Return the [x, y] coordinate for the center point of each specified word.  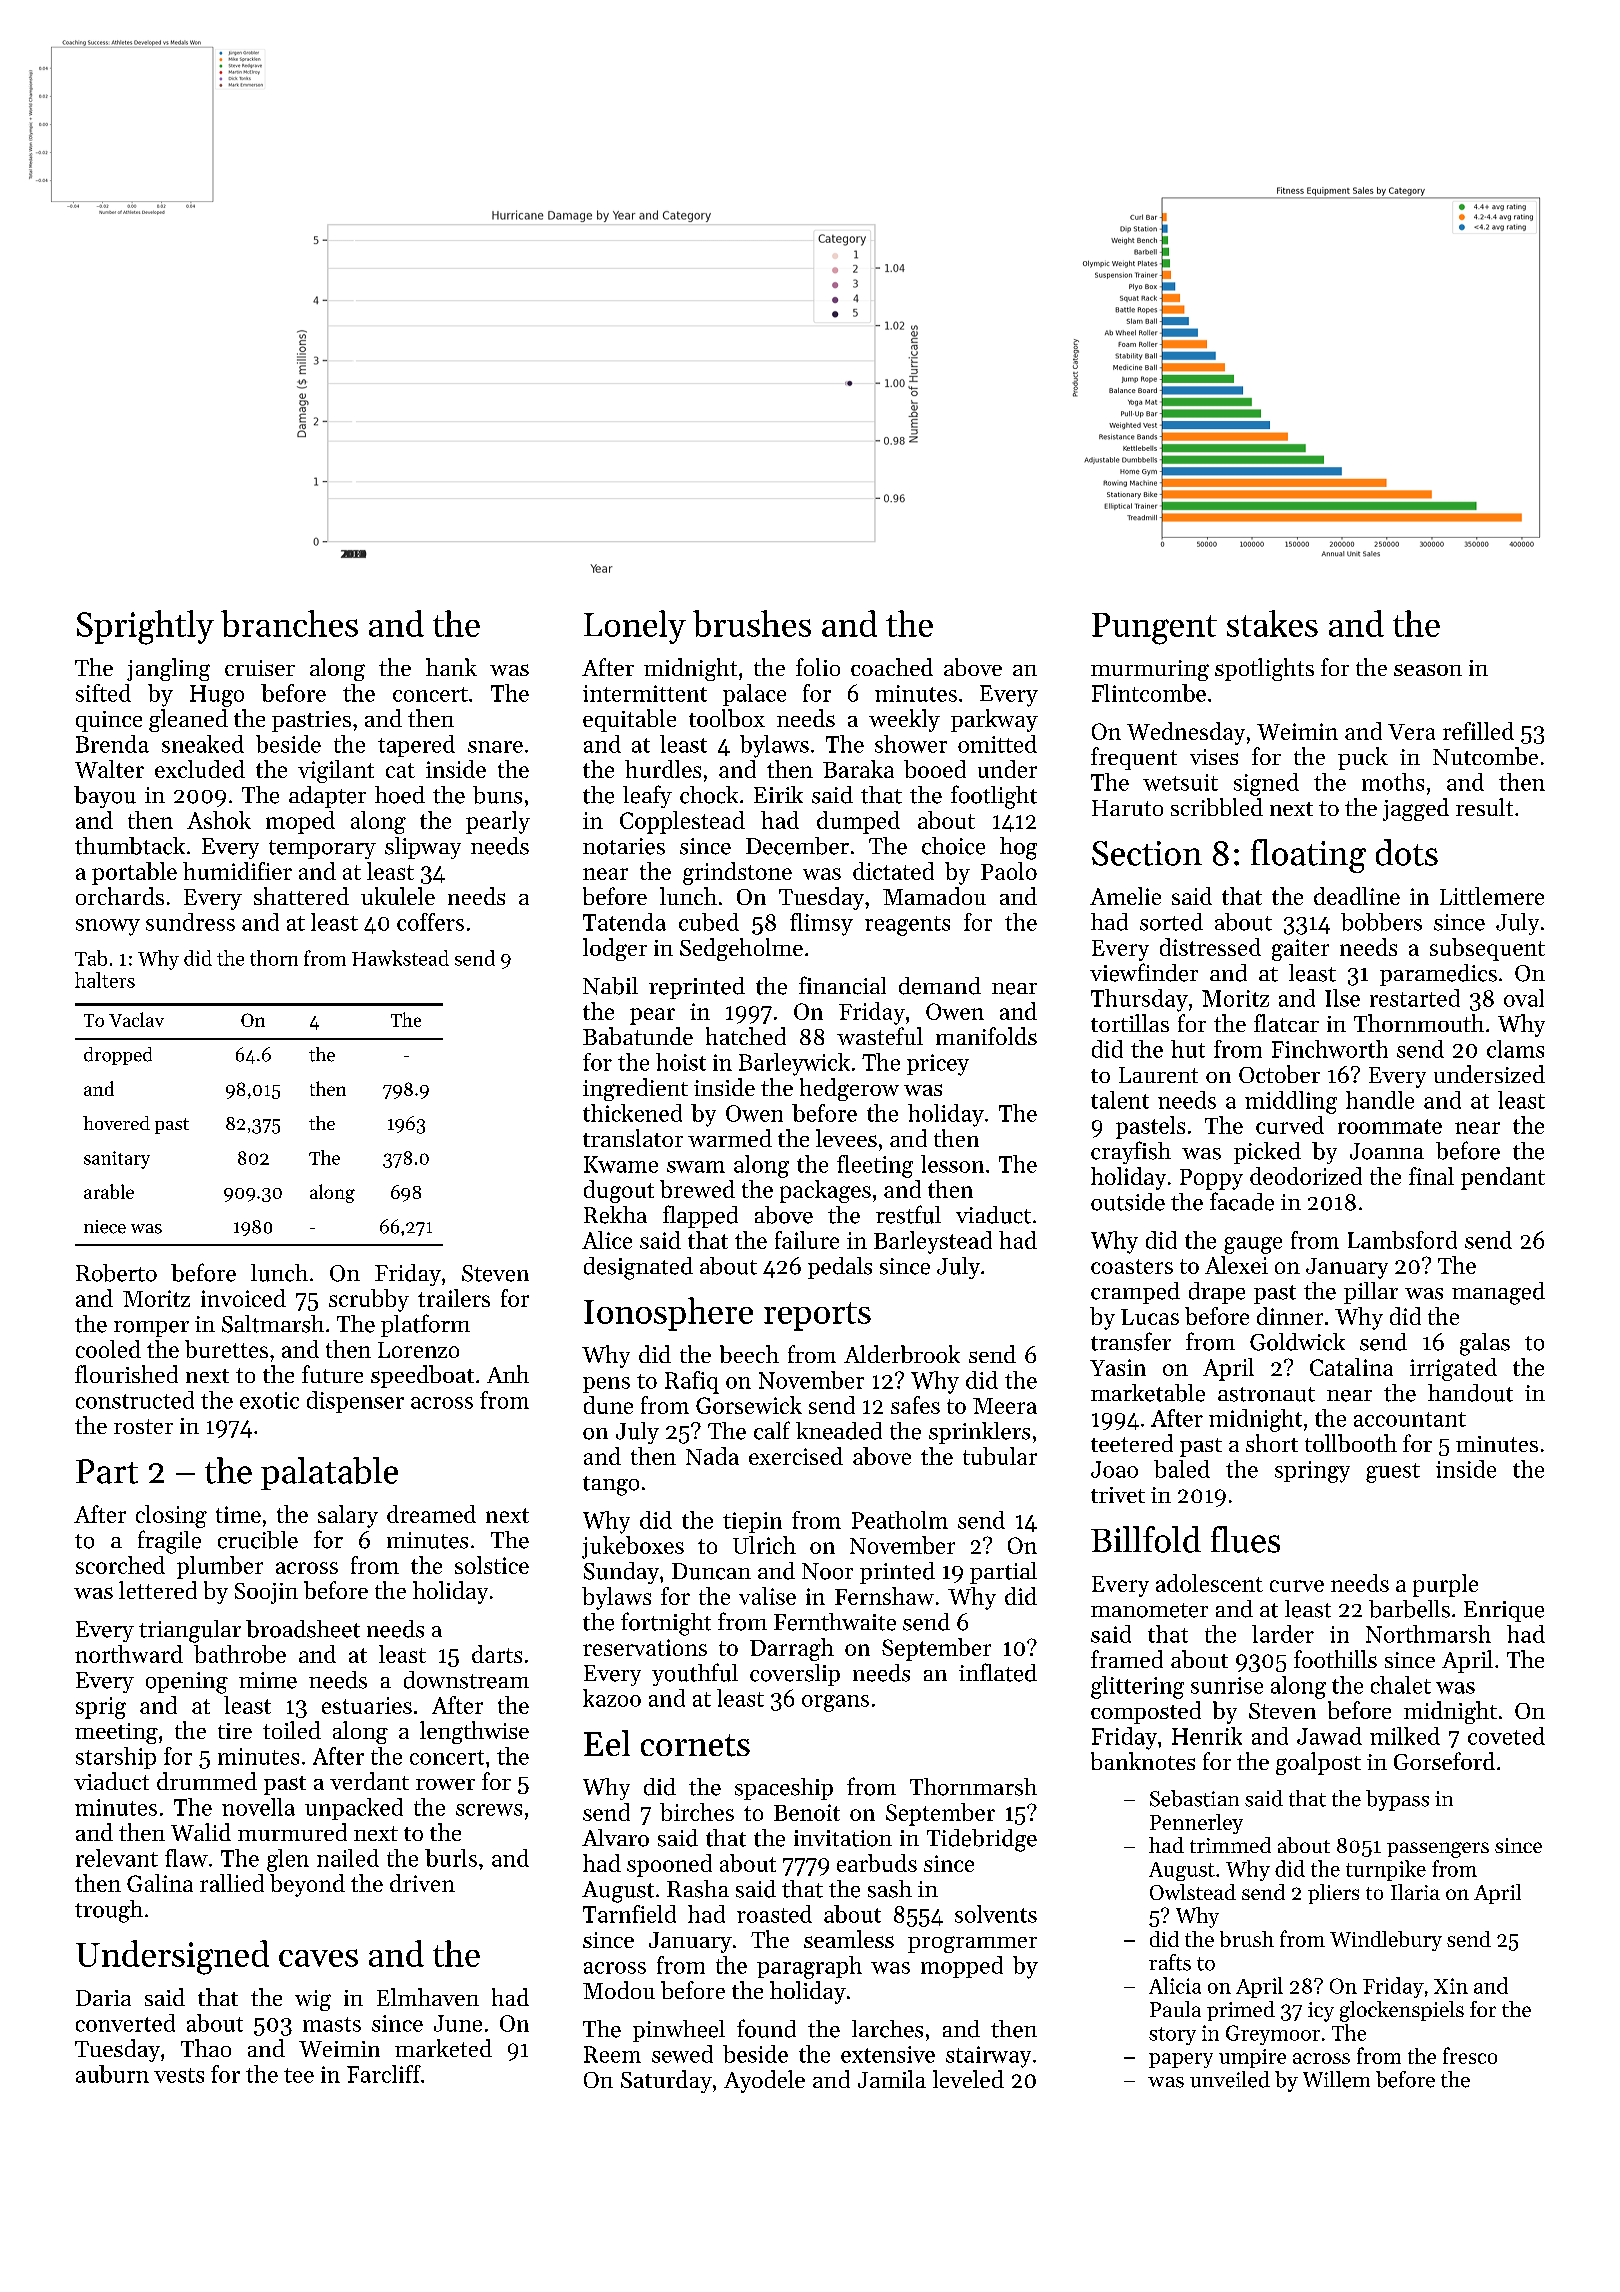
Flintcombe [1149, 693]
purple [1445, 1585]
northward [129, 1654]
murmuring [1150, 670]
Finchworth [1330, 1049]
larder [1283, 1634]
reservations [645, 1647]
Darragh [792, 1649]
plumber [220, 1567]
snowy [108, 927]
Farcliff [384, 2074]
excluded [200, 769]
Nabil [610, 986]
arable [109, 1191]
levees [846, 1138]
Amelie [1125, 896]
